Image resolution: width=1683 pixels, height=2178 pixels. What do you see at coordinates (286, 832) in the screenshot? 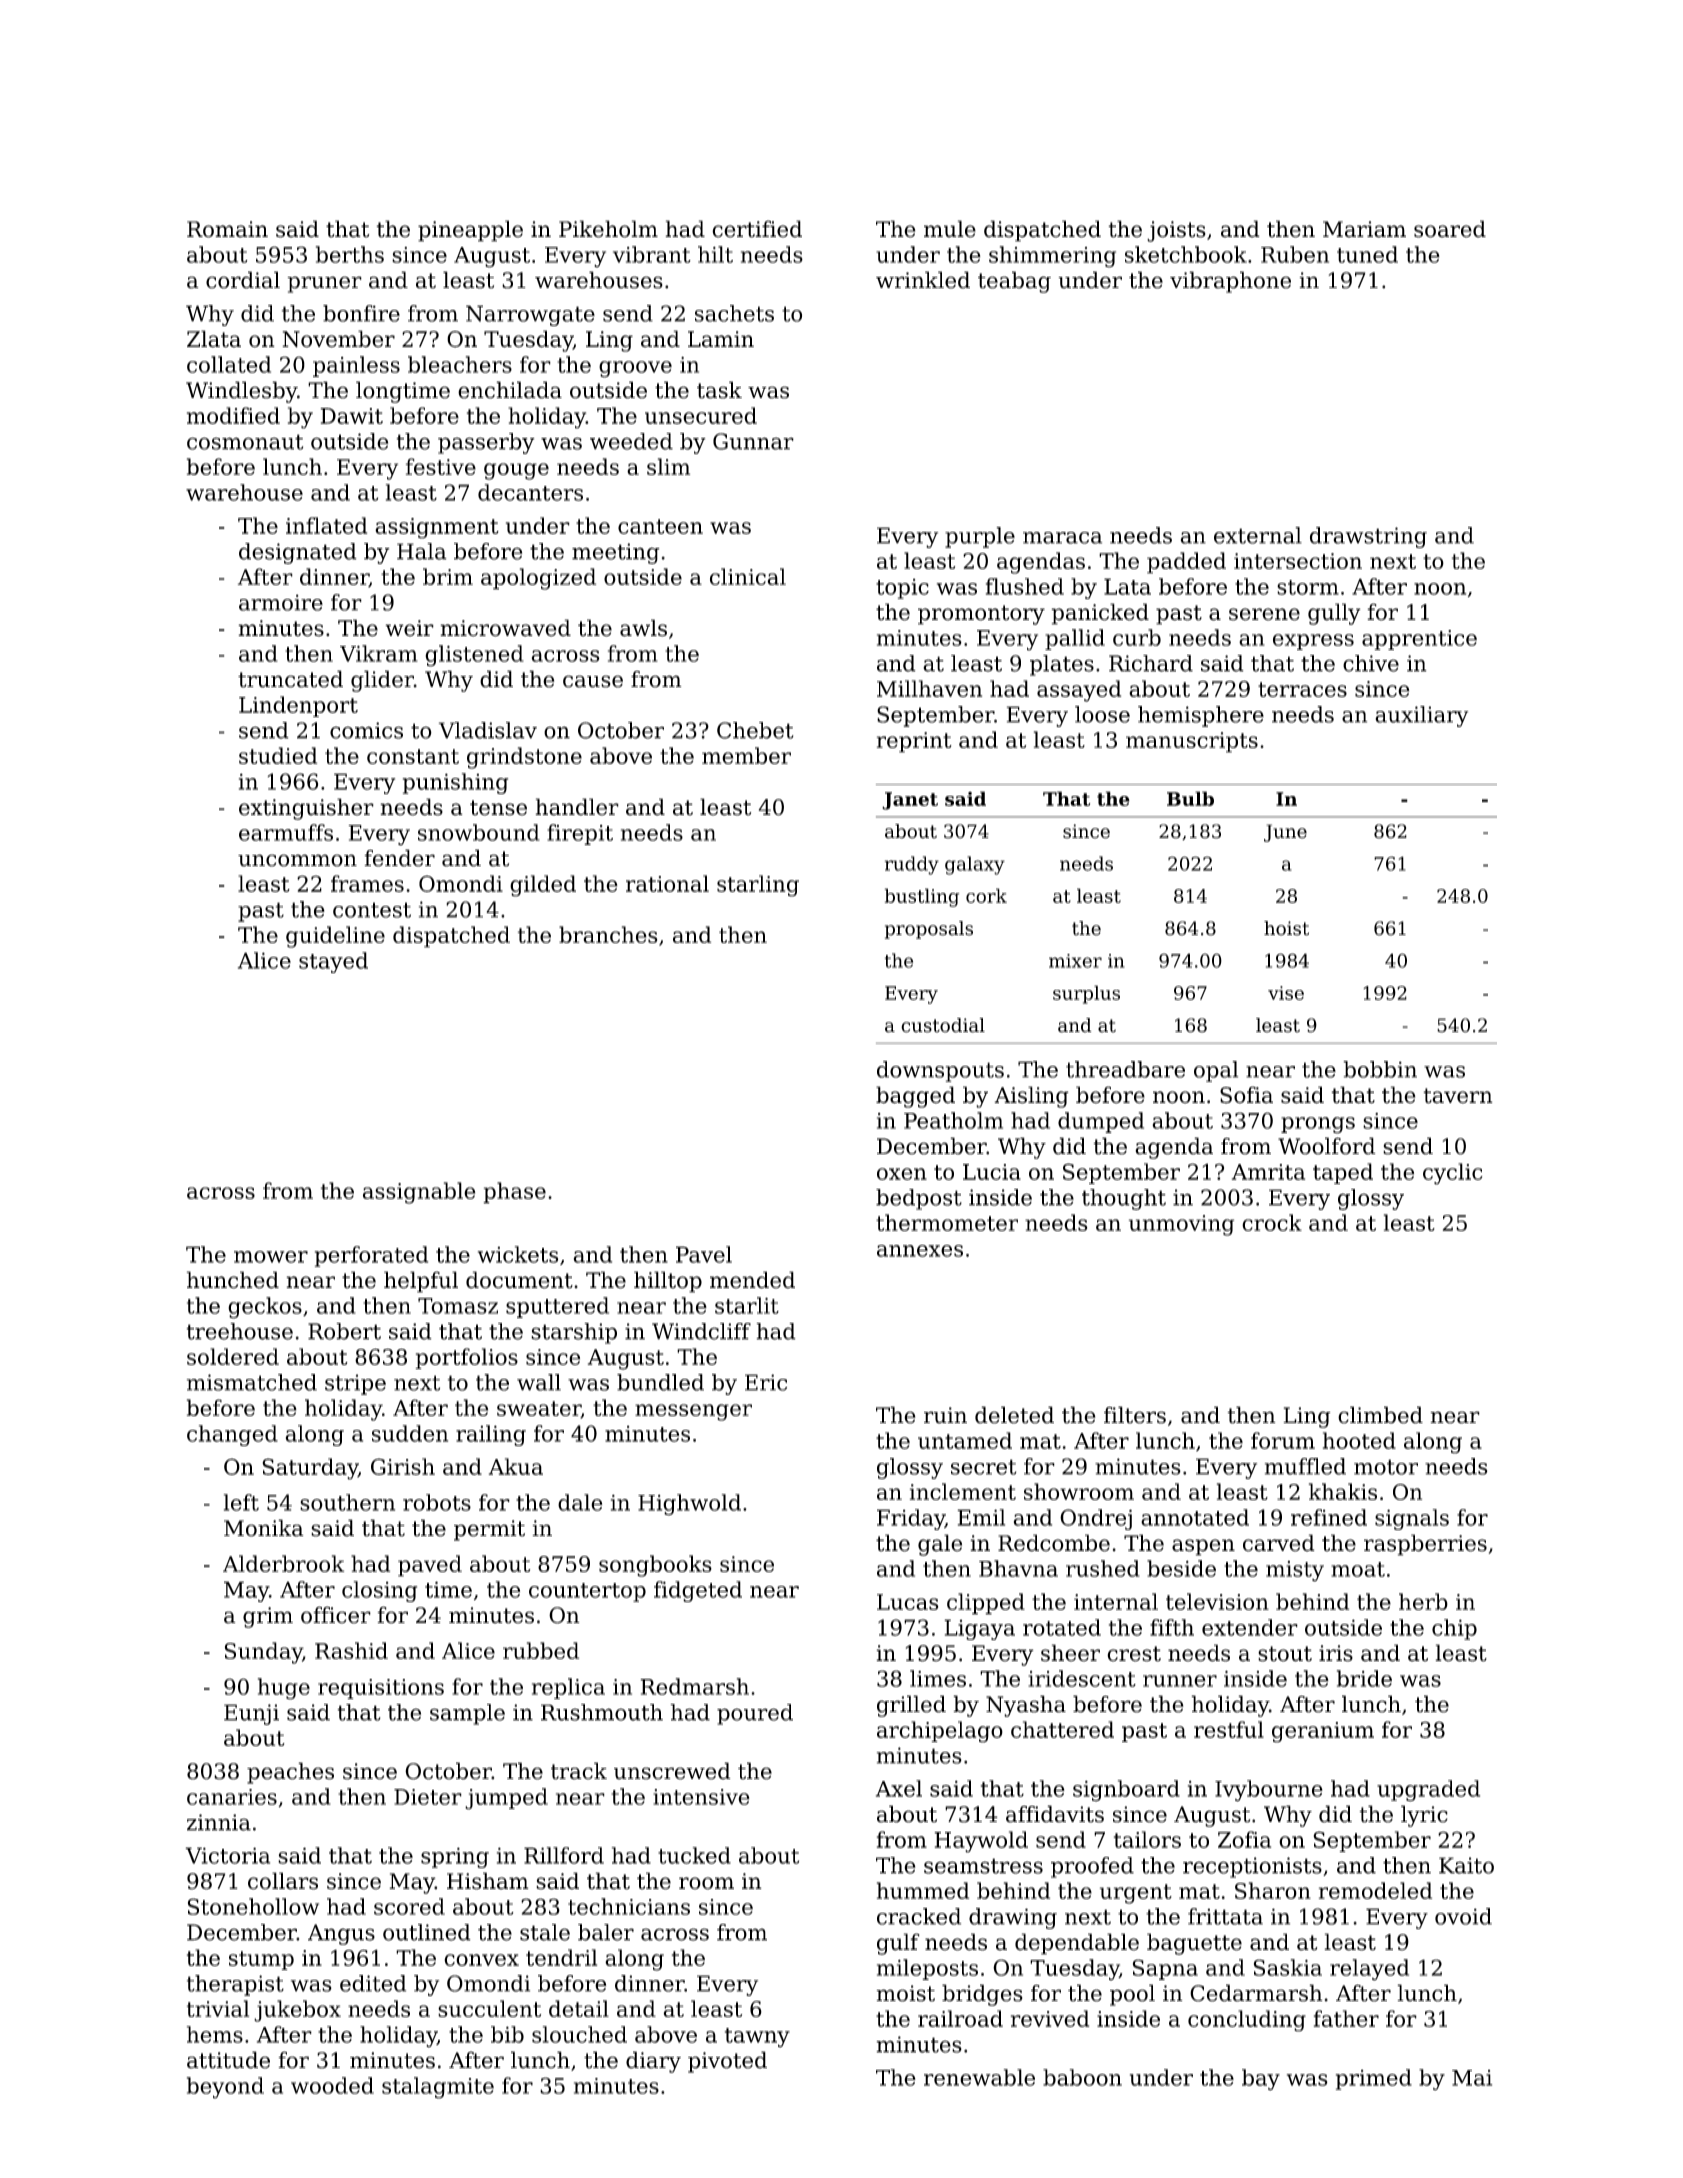
I see `earmuffs` at bounding box center [286, 832].
